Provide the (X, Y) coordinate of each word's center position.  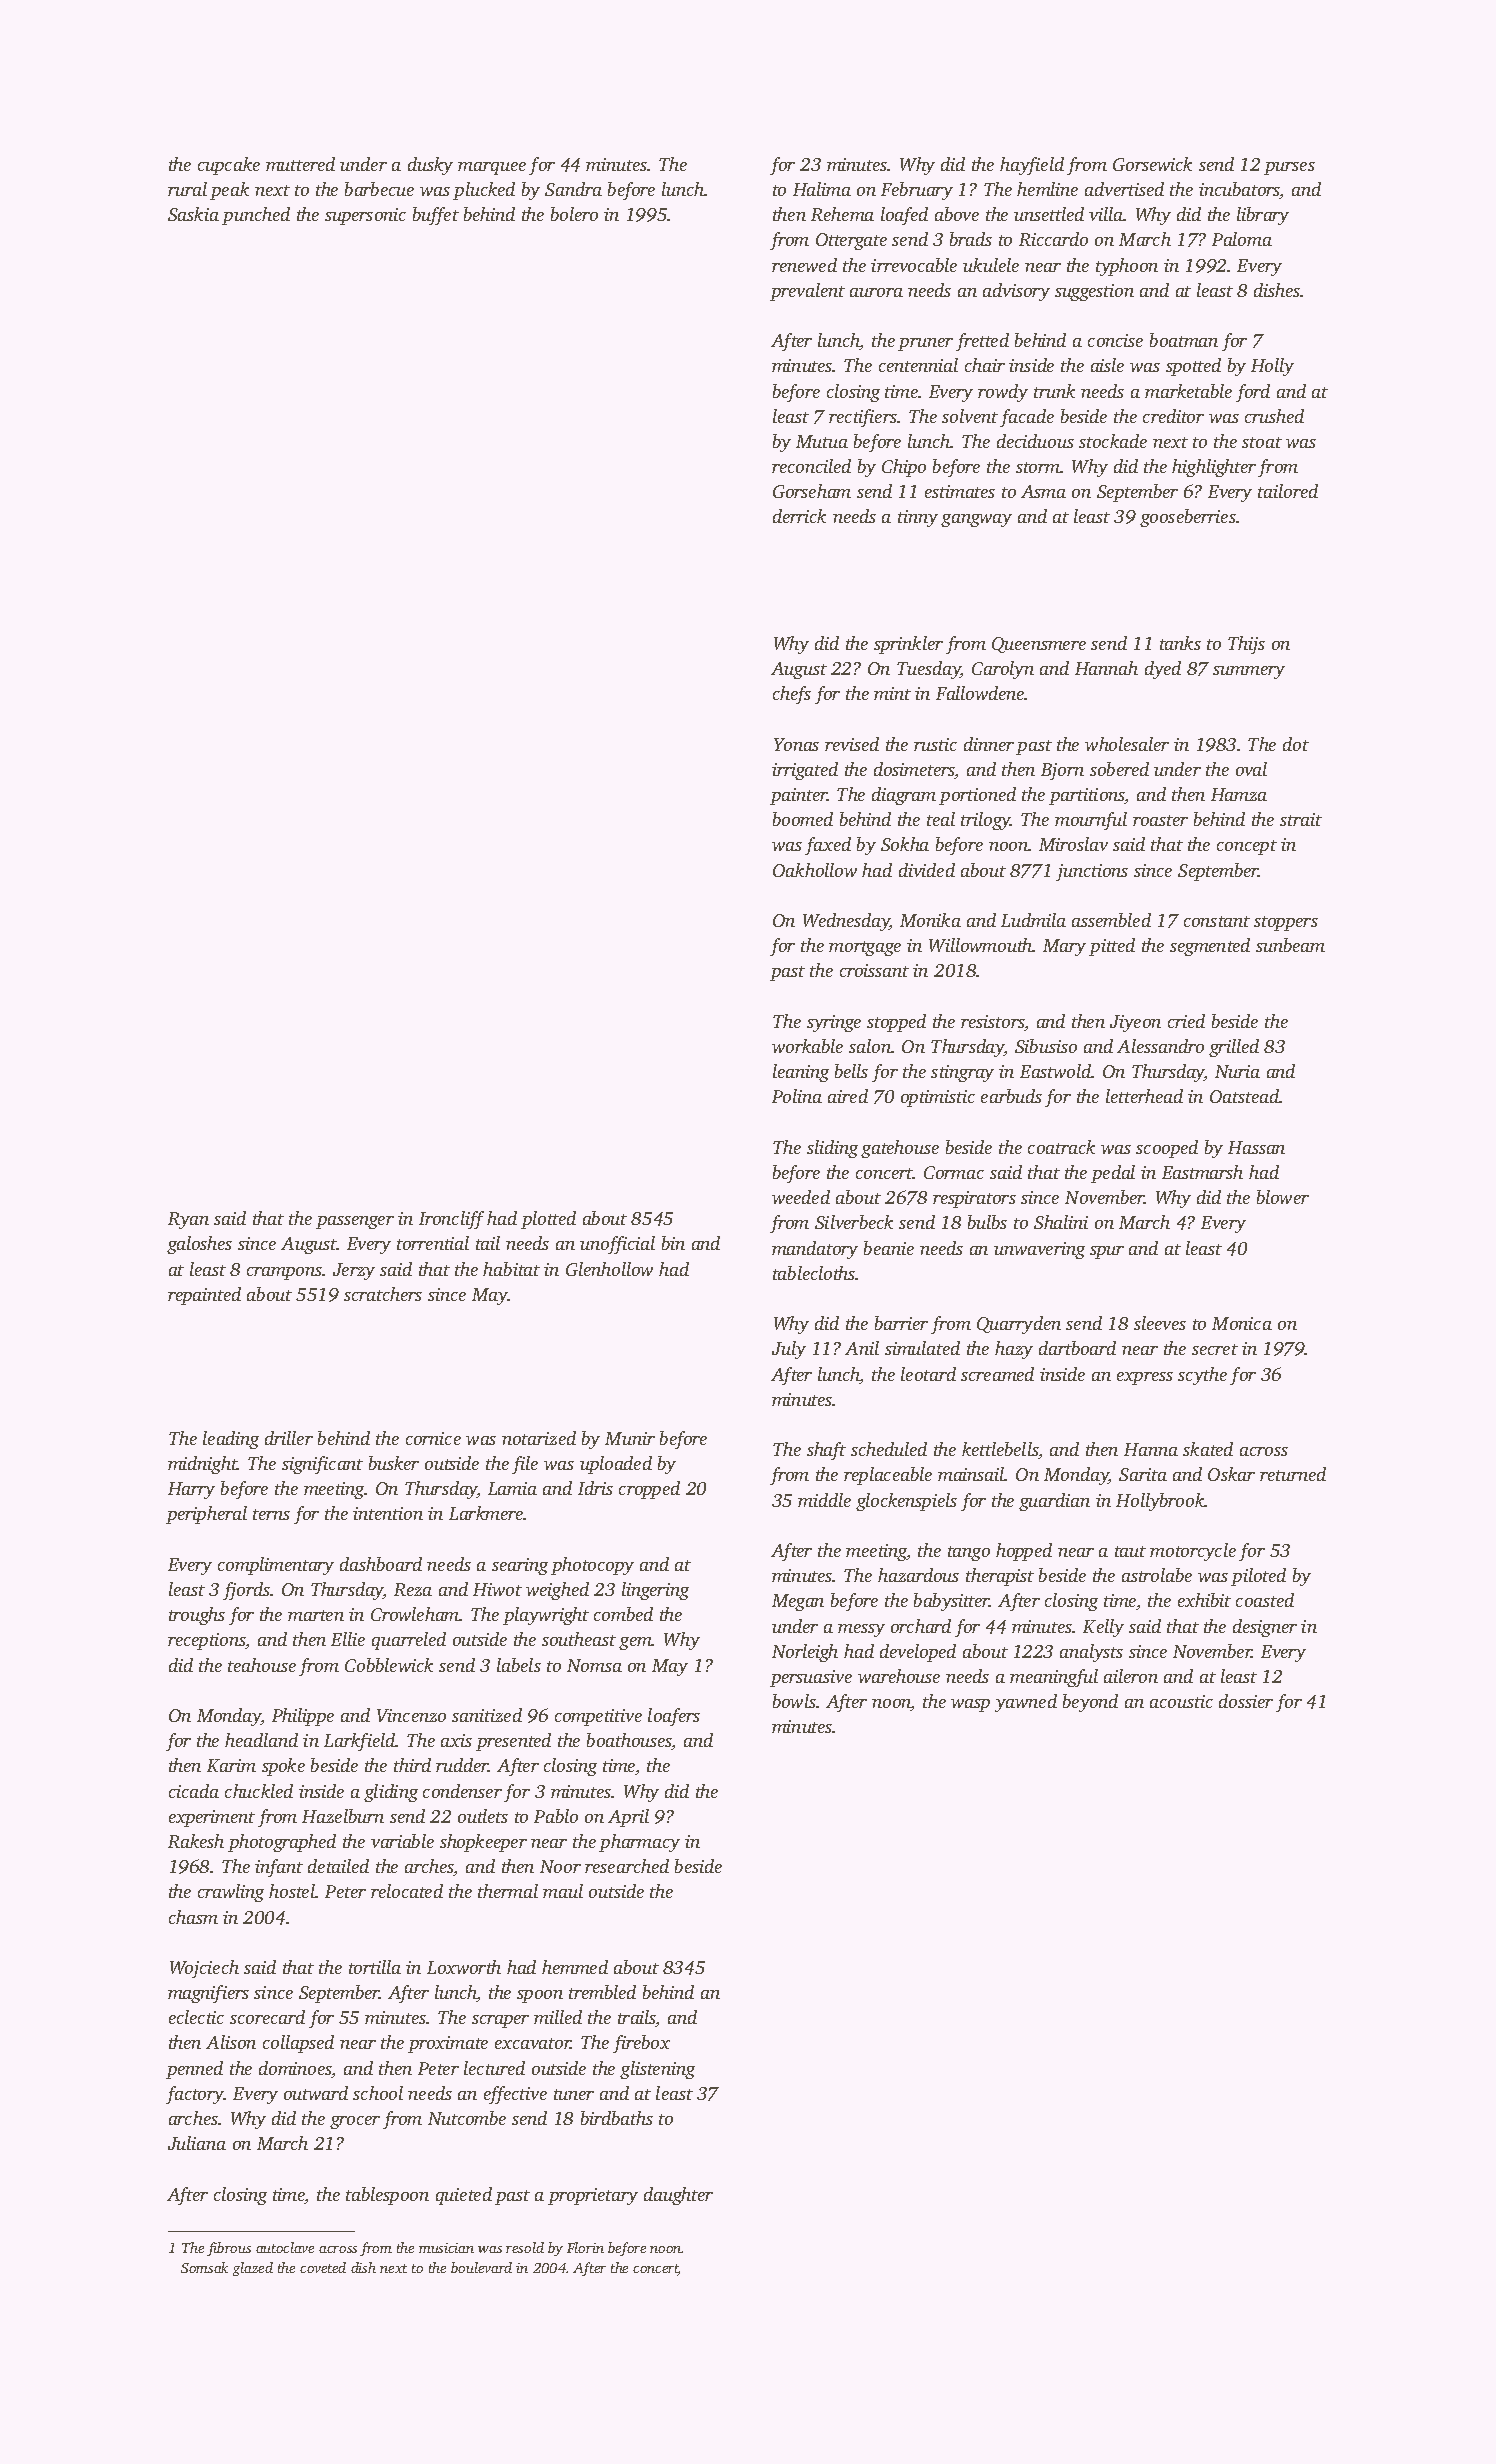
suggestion (1094, 292)
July (789, 1350)
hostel (292, 1891)
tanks (1180, 643)
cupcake (229, 166)
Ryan (188, 1220)
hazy (1014, 1350)
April (628, 1818)
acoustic (1181, 1701)
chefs (792, 695)
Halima (822, 189)
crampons (284, 1273)
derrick (799, 516)
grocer (355, 2122)
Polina (797, 1096)
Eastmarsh (1202, 1172)
